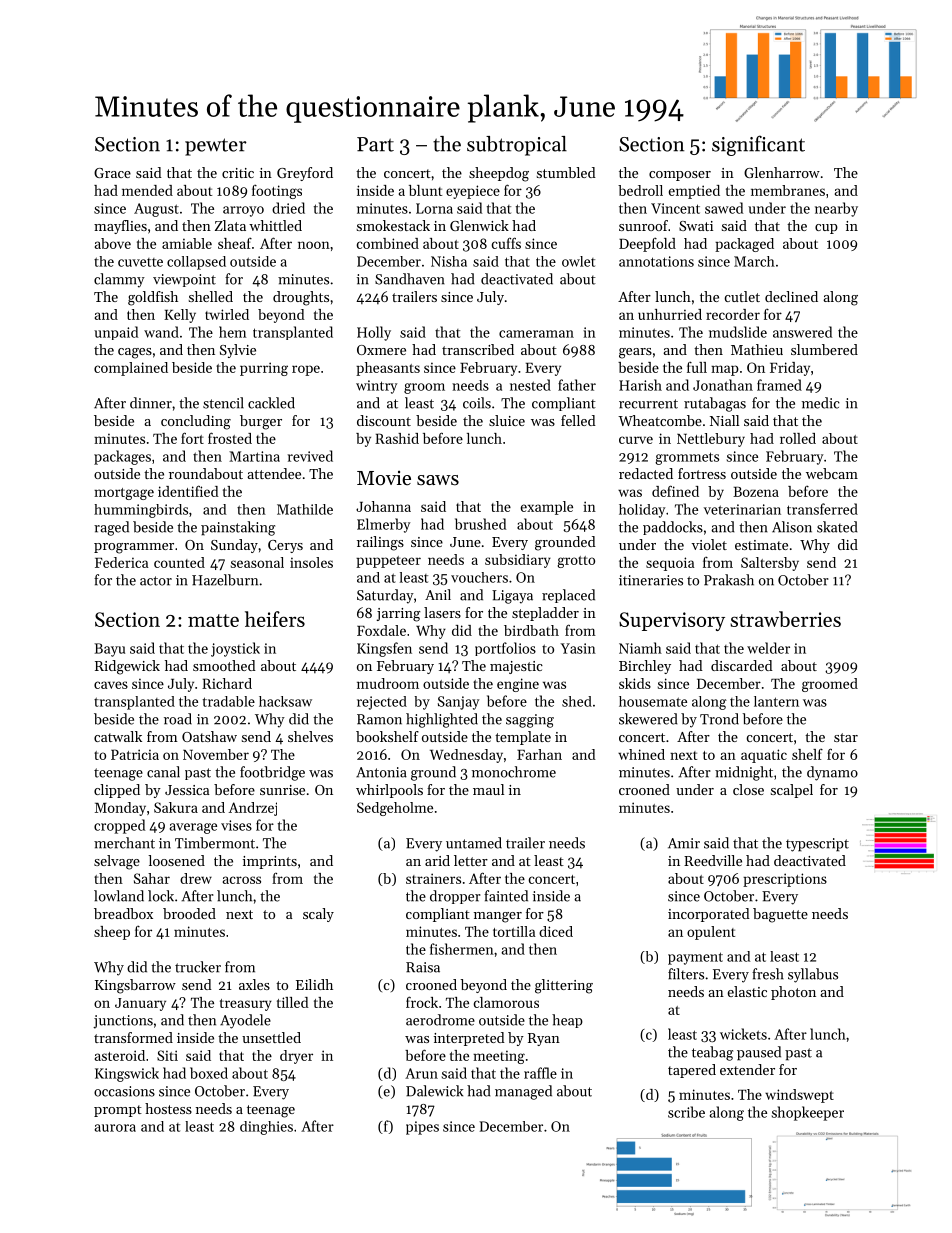 Image resolution: width=952 pixels, height=1233 pixels. Describe the element at coordinates (729, 580) in the image. I see `Prakash` at that location.
